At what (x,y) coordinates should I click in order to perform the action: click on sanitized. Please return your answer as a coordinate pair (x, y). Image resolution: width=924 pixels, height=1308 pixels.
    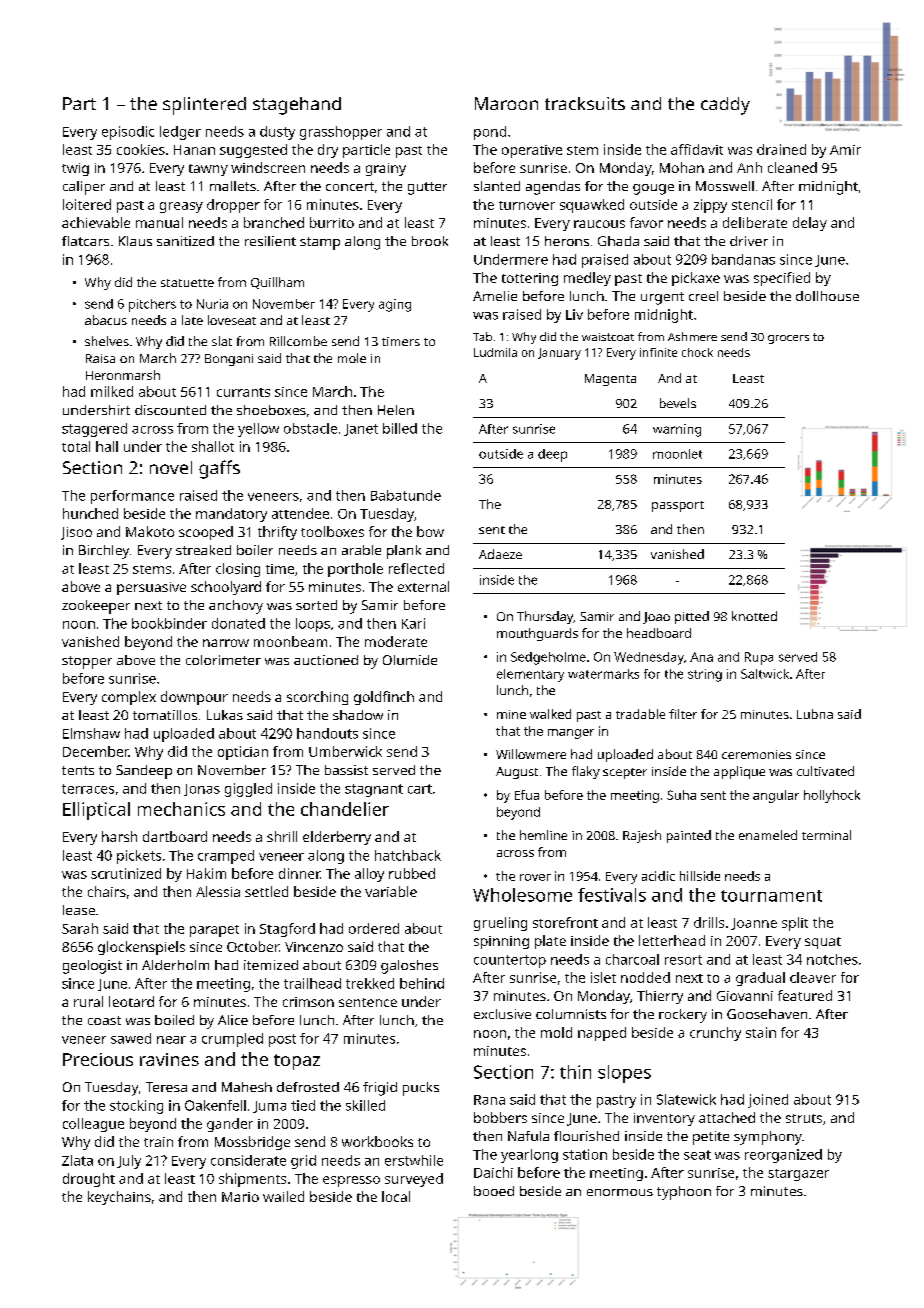
    Looking at the image, I should click on (185, 241).
